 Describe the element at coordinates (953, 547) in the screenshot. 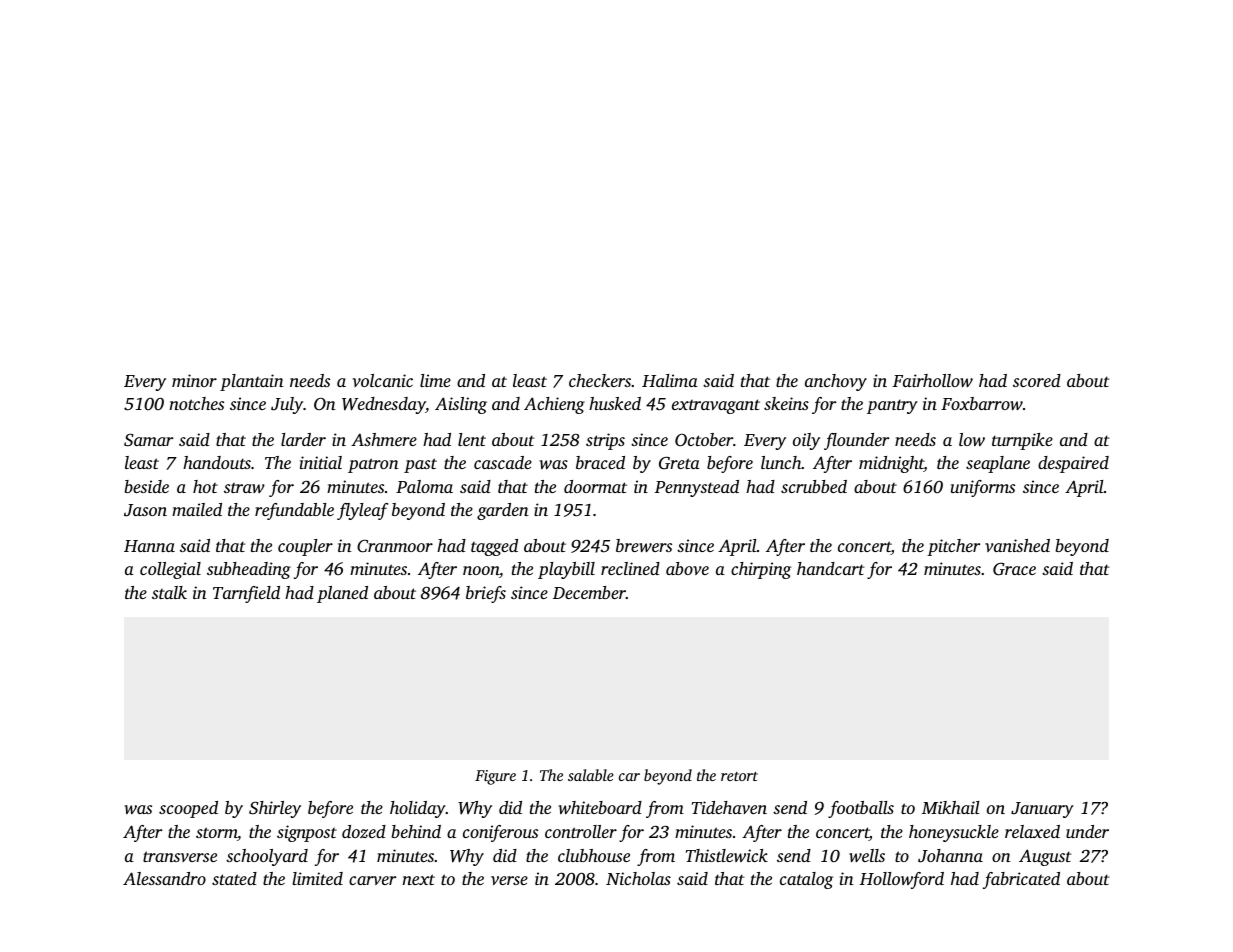

I see `pitcher` at that location.
